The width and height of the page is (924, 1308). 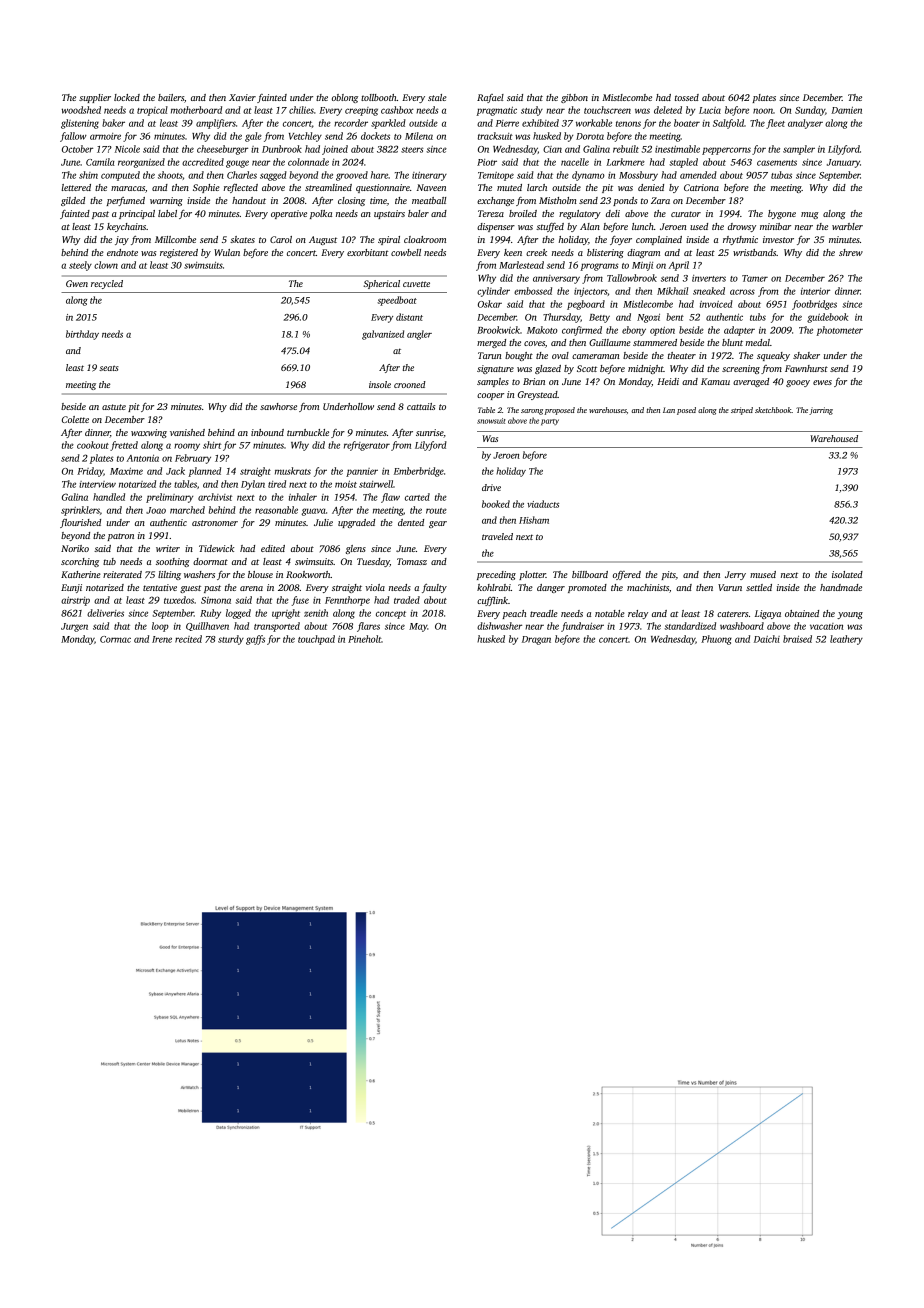 I want to click on Damien, so click(x=846, y=110).
